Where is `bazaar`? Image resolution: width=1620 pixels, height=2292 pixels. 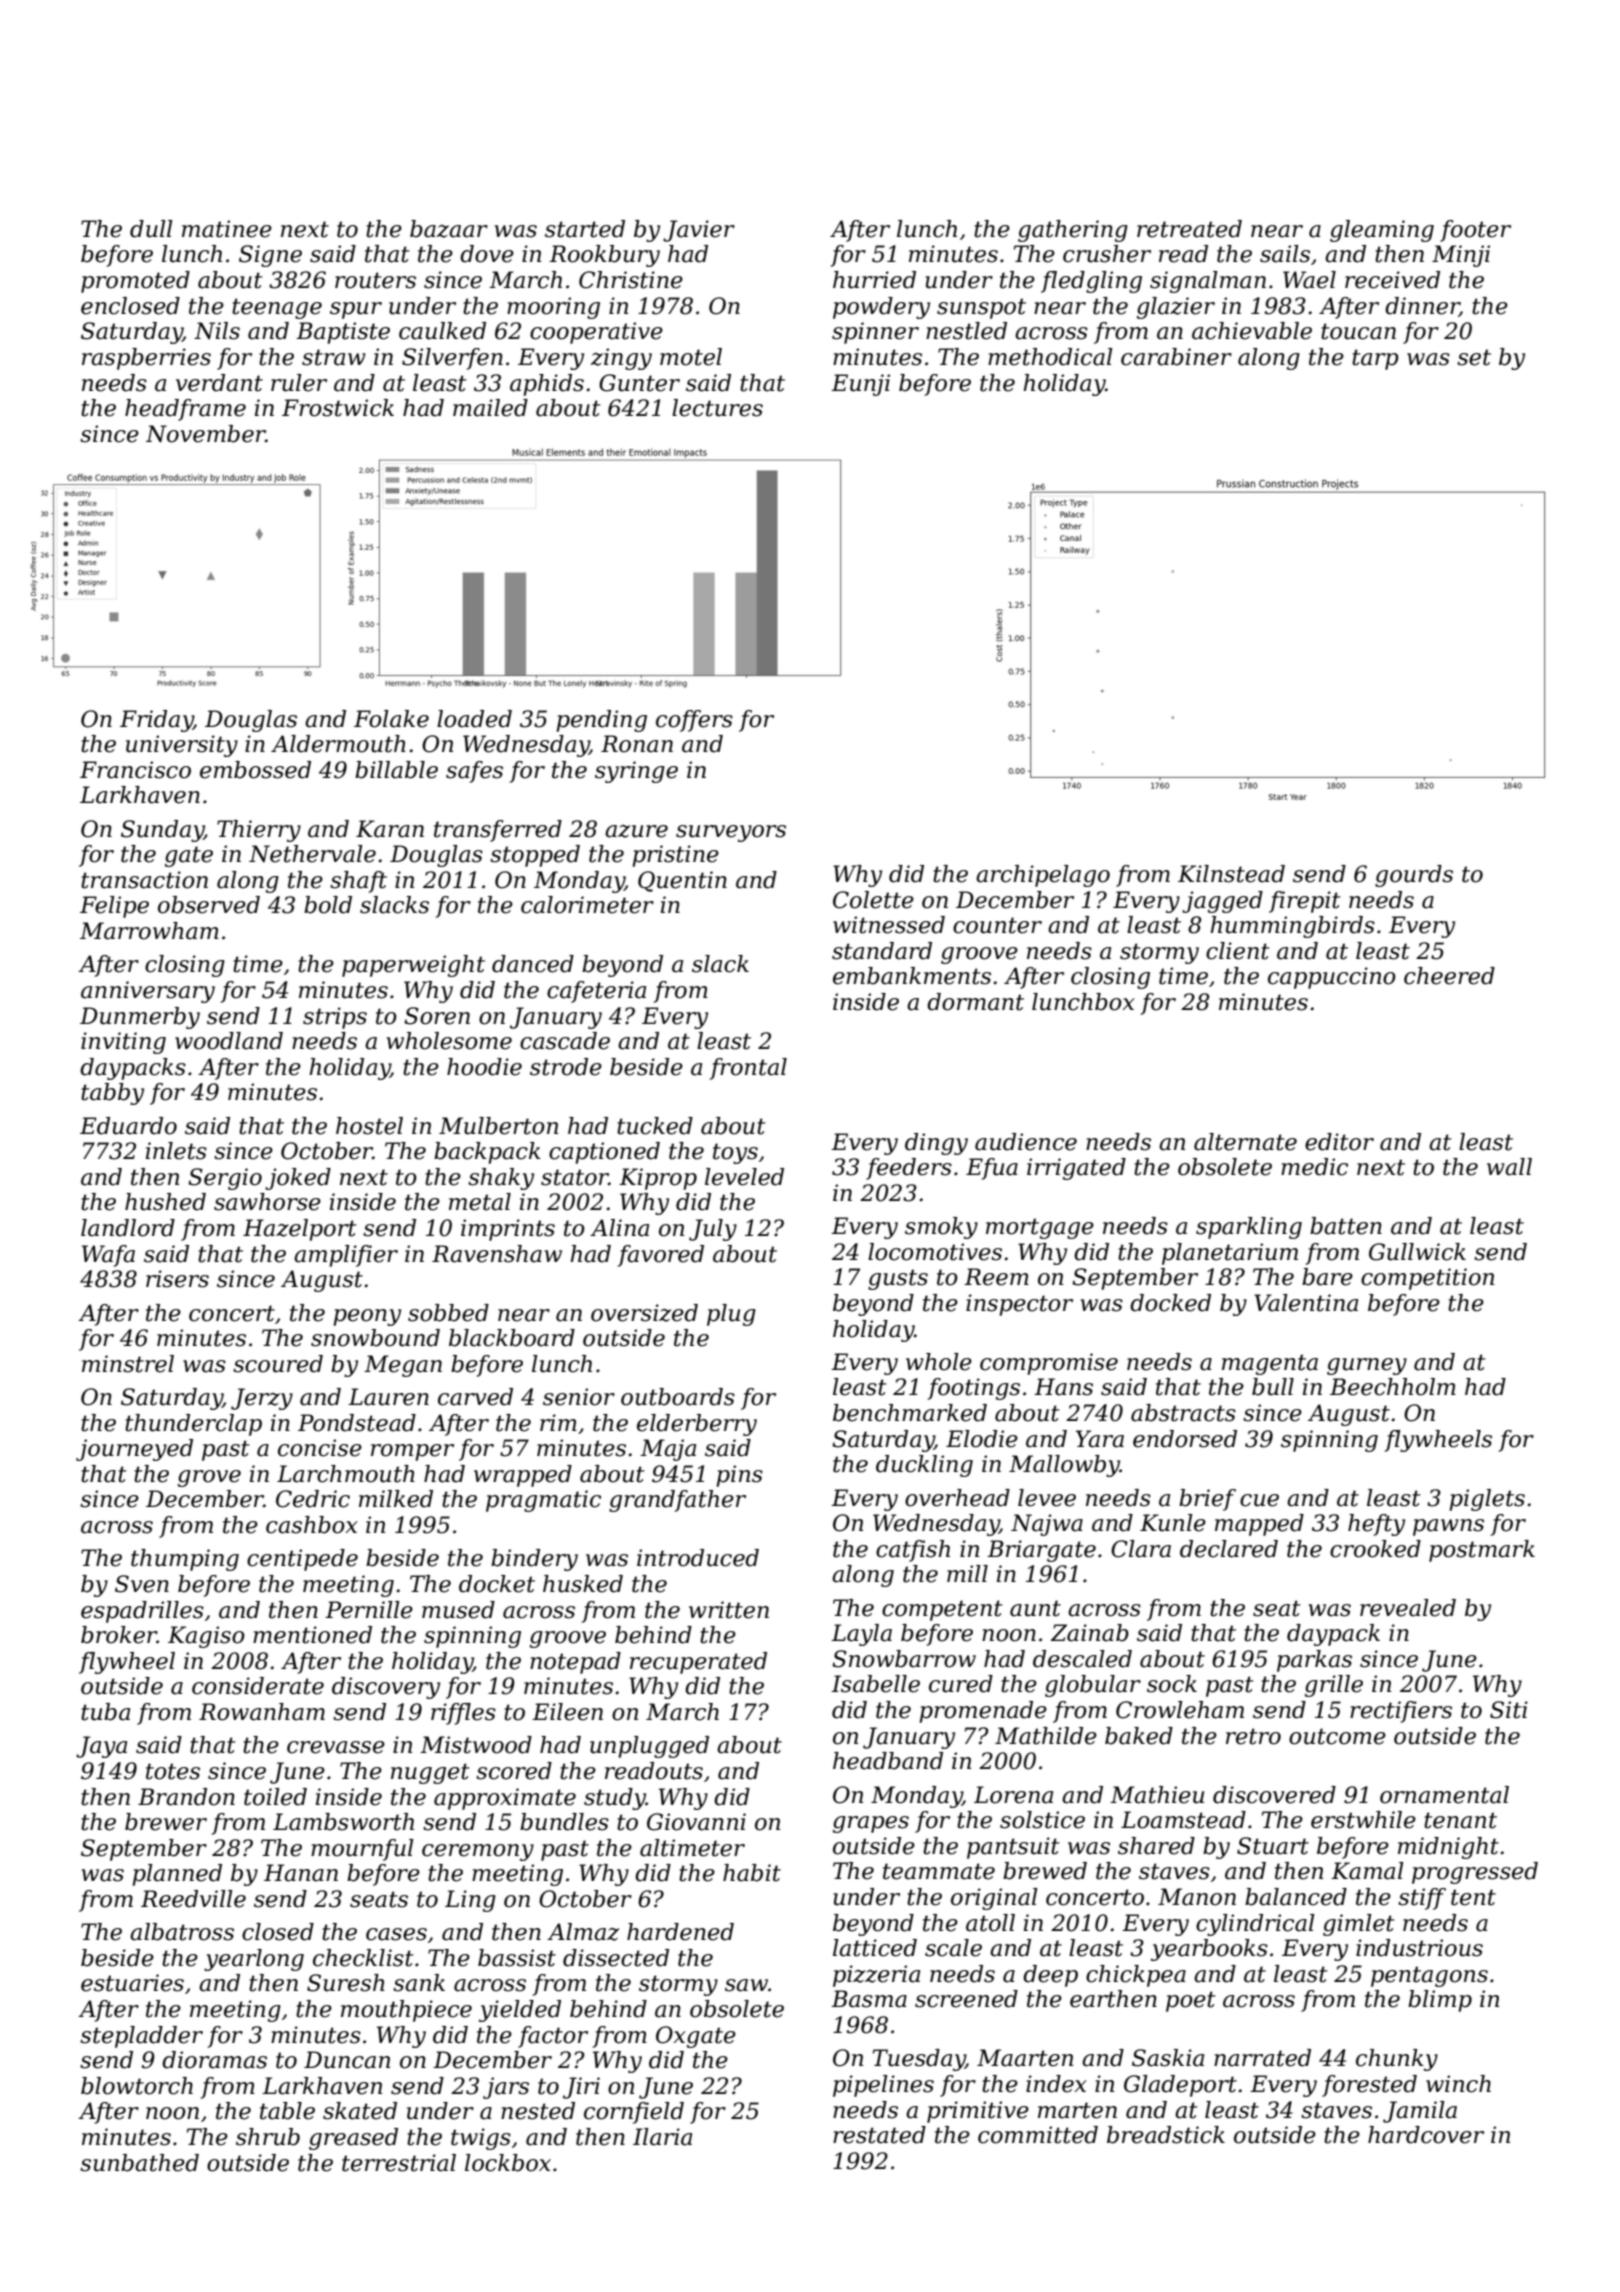 bazaar is located at coordinates (449, 229).
